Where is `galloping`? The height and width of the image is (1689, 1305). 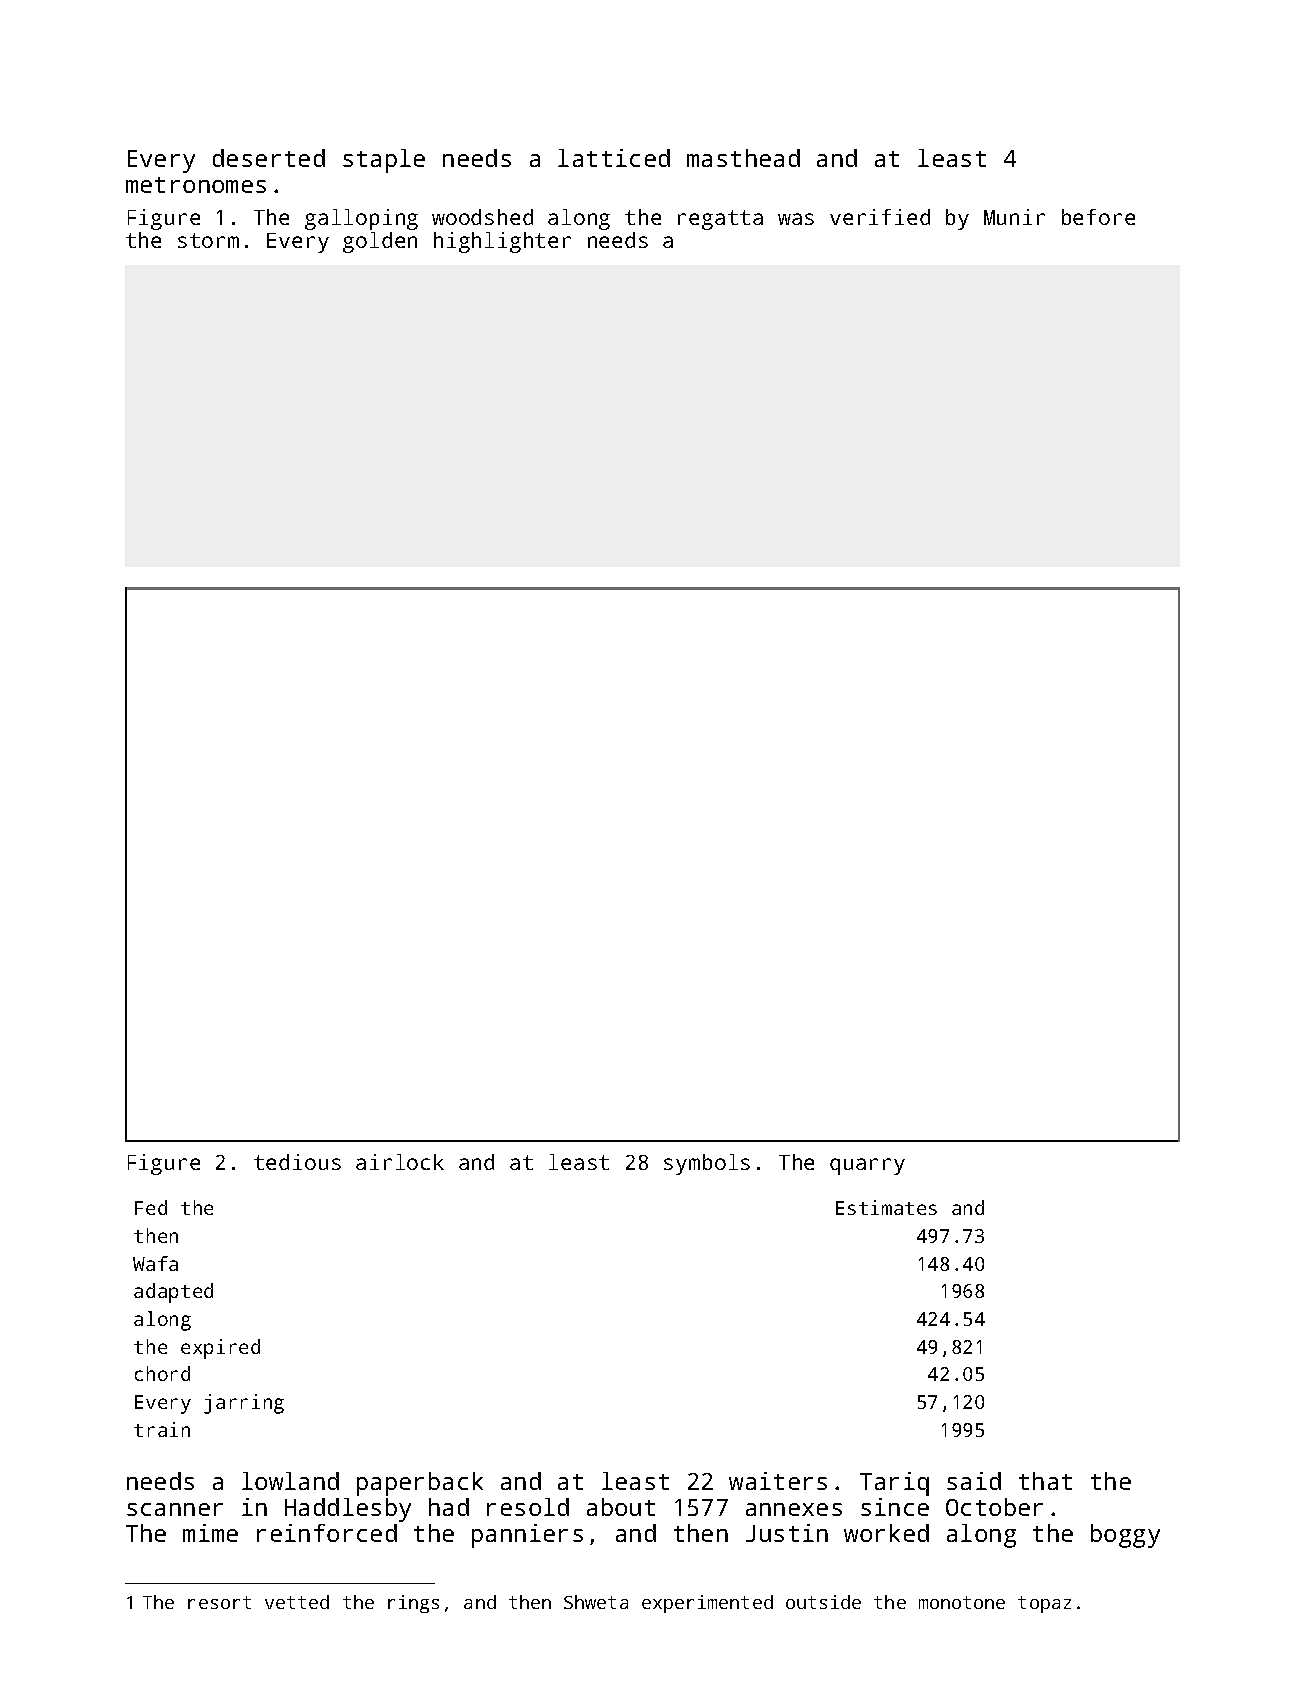 galloping is located at coordinates (361, 219).
